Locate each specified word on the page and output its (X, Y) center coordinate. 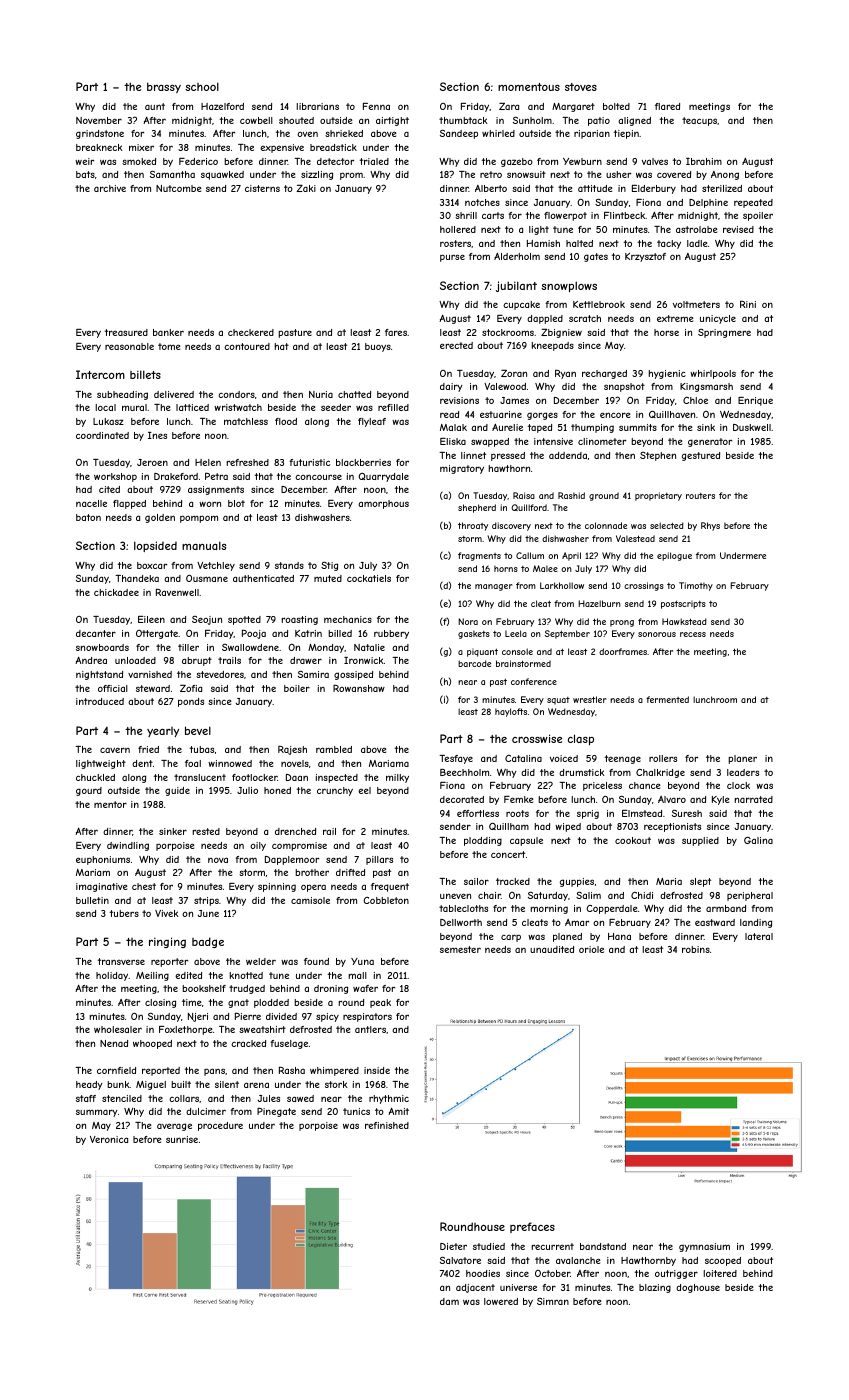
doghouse (698, 1288)
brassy (164, 87)
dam (449, 1301)
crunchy (335, 791)
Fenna (376, 106)
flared (667, 106)
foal (193, 763)
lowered (501, 1301)
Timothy (696, 586)
